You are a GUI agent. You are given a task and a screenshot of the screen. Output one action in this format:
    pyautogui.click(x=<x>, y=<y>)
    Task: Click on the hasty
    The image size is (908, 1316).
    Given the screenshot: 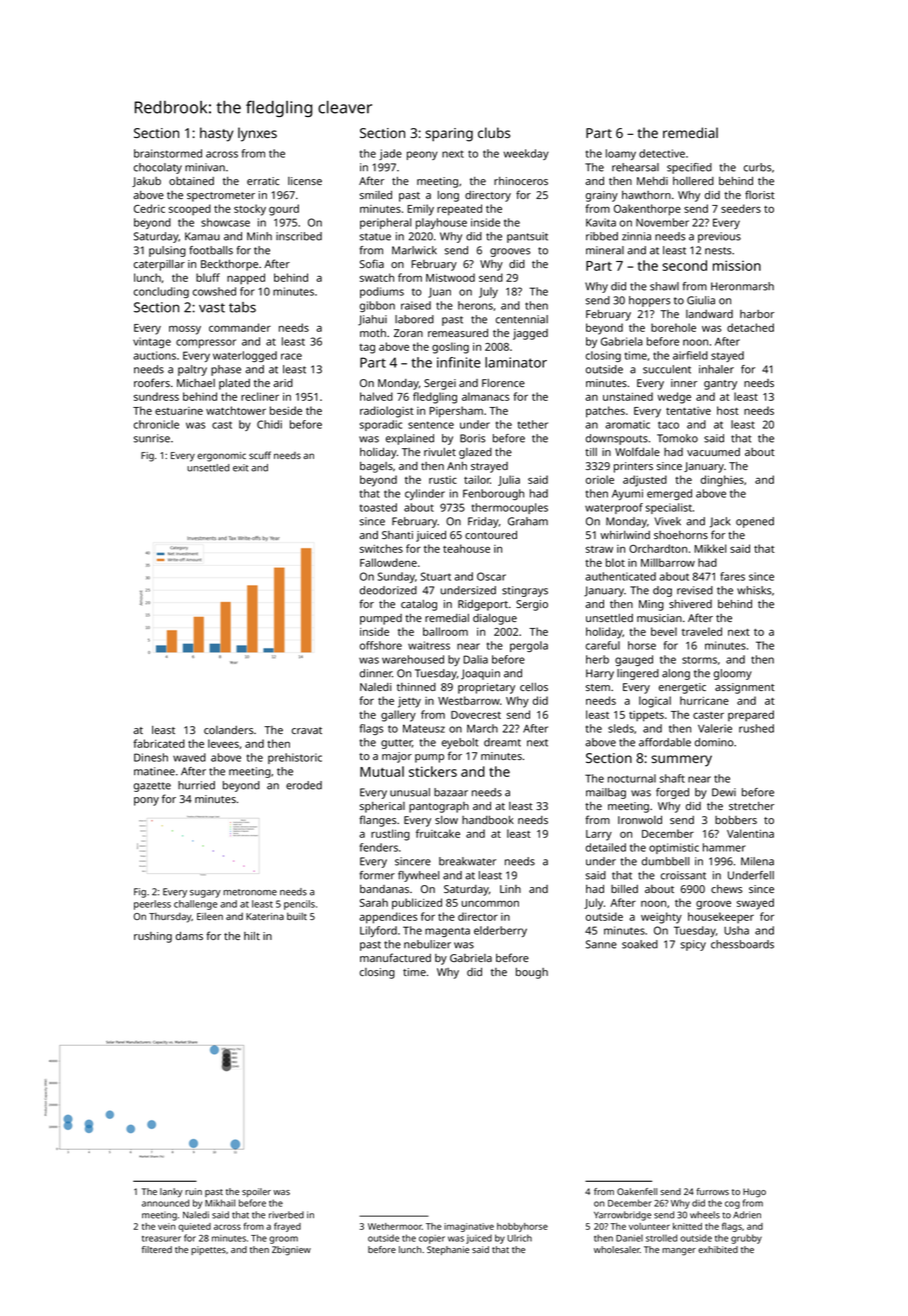 What is the action you would take?
    pyautogui.click(x=216, y=134)
